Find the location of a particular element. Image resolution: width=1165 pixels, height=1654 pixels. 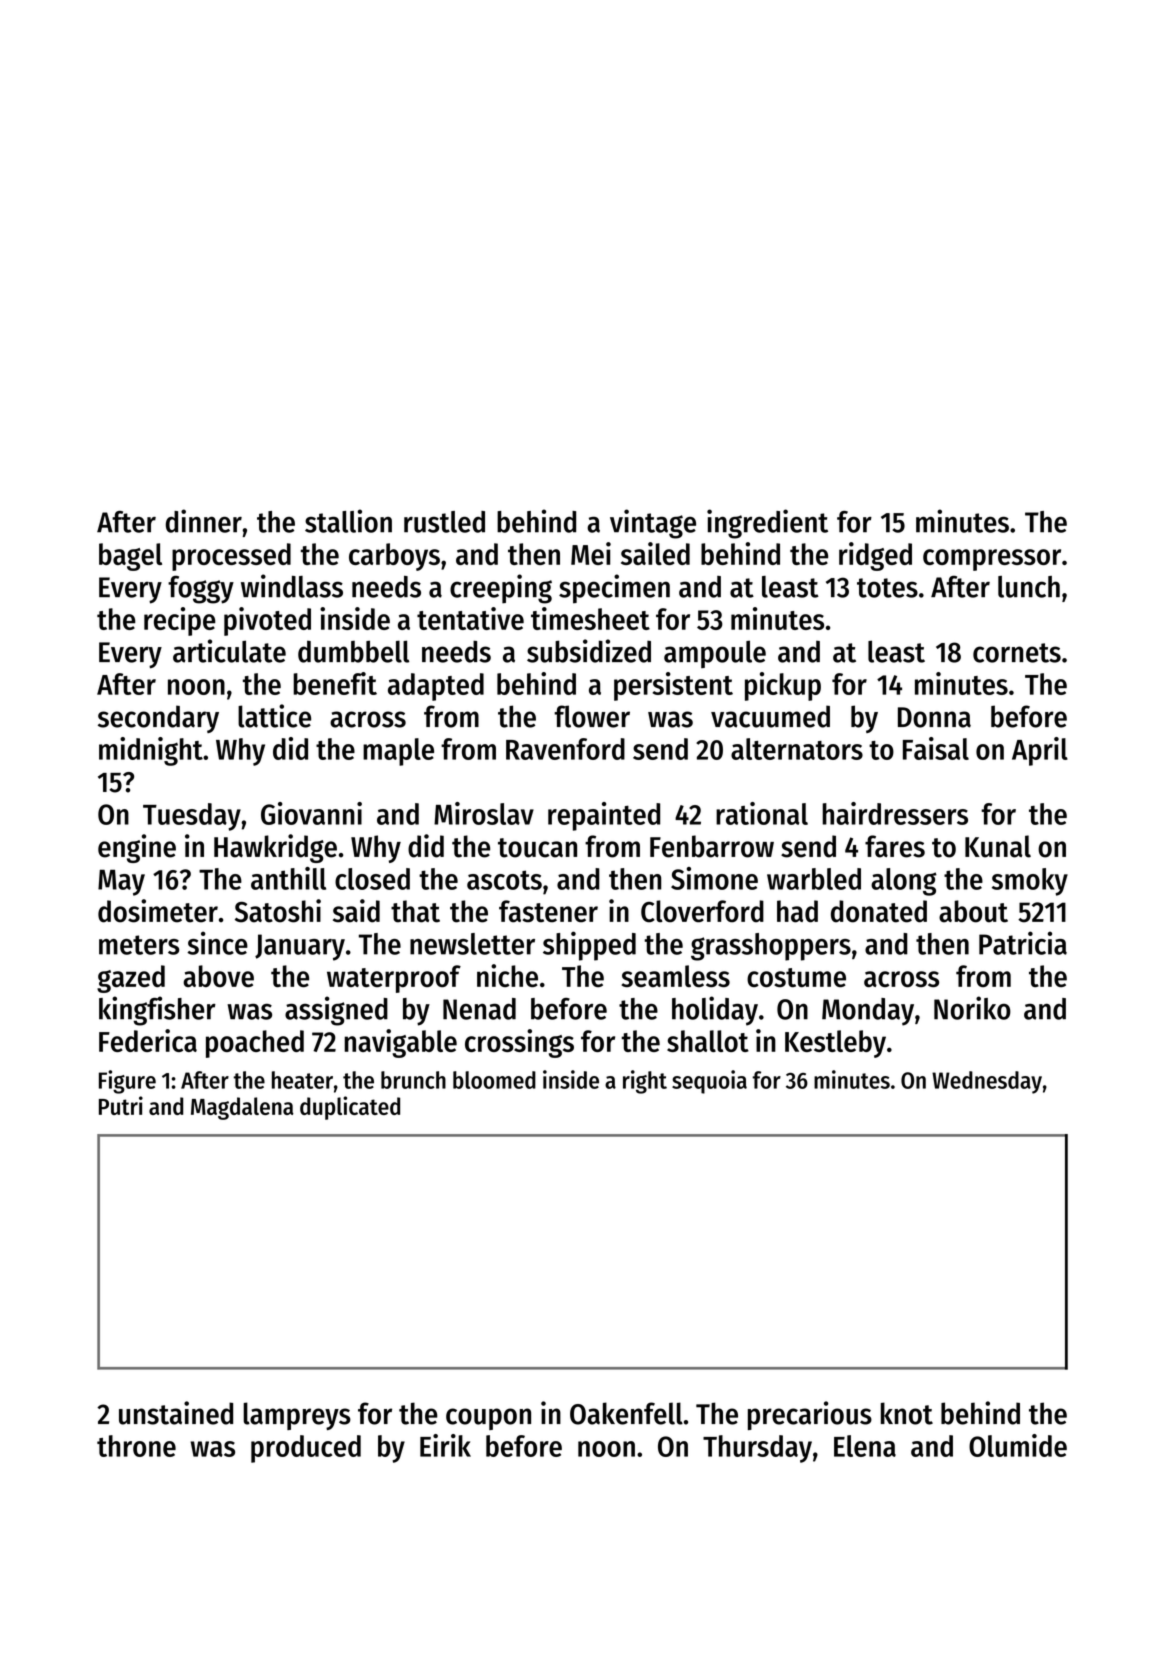

ascots is located at coordinates (504, 880).
